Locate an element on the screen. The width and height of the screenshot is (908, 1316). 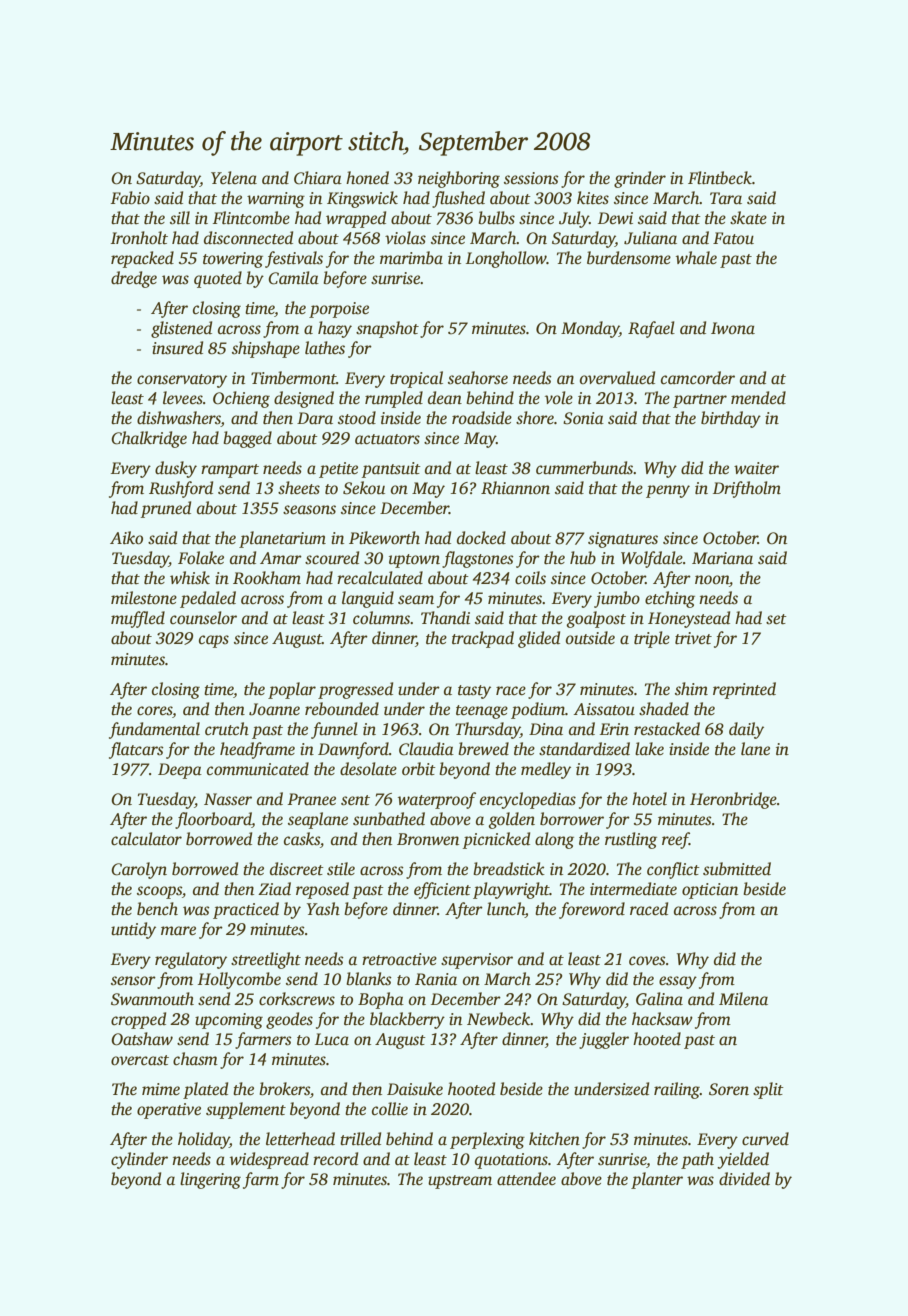
curved is located at coordinates (765, 1139).
